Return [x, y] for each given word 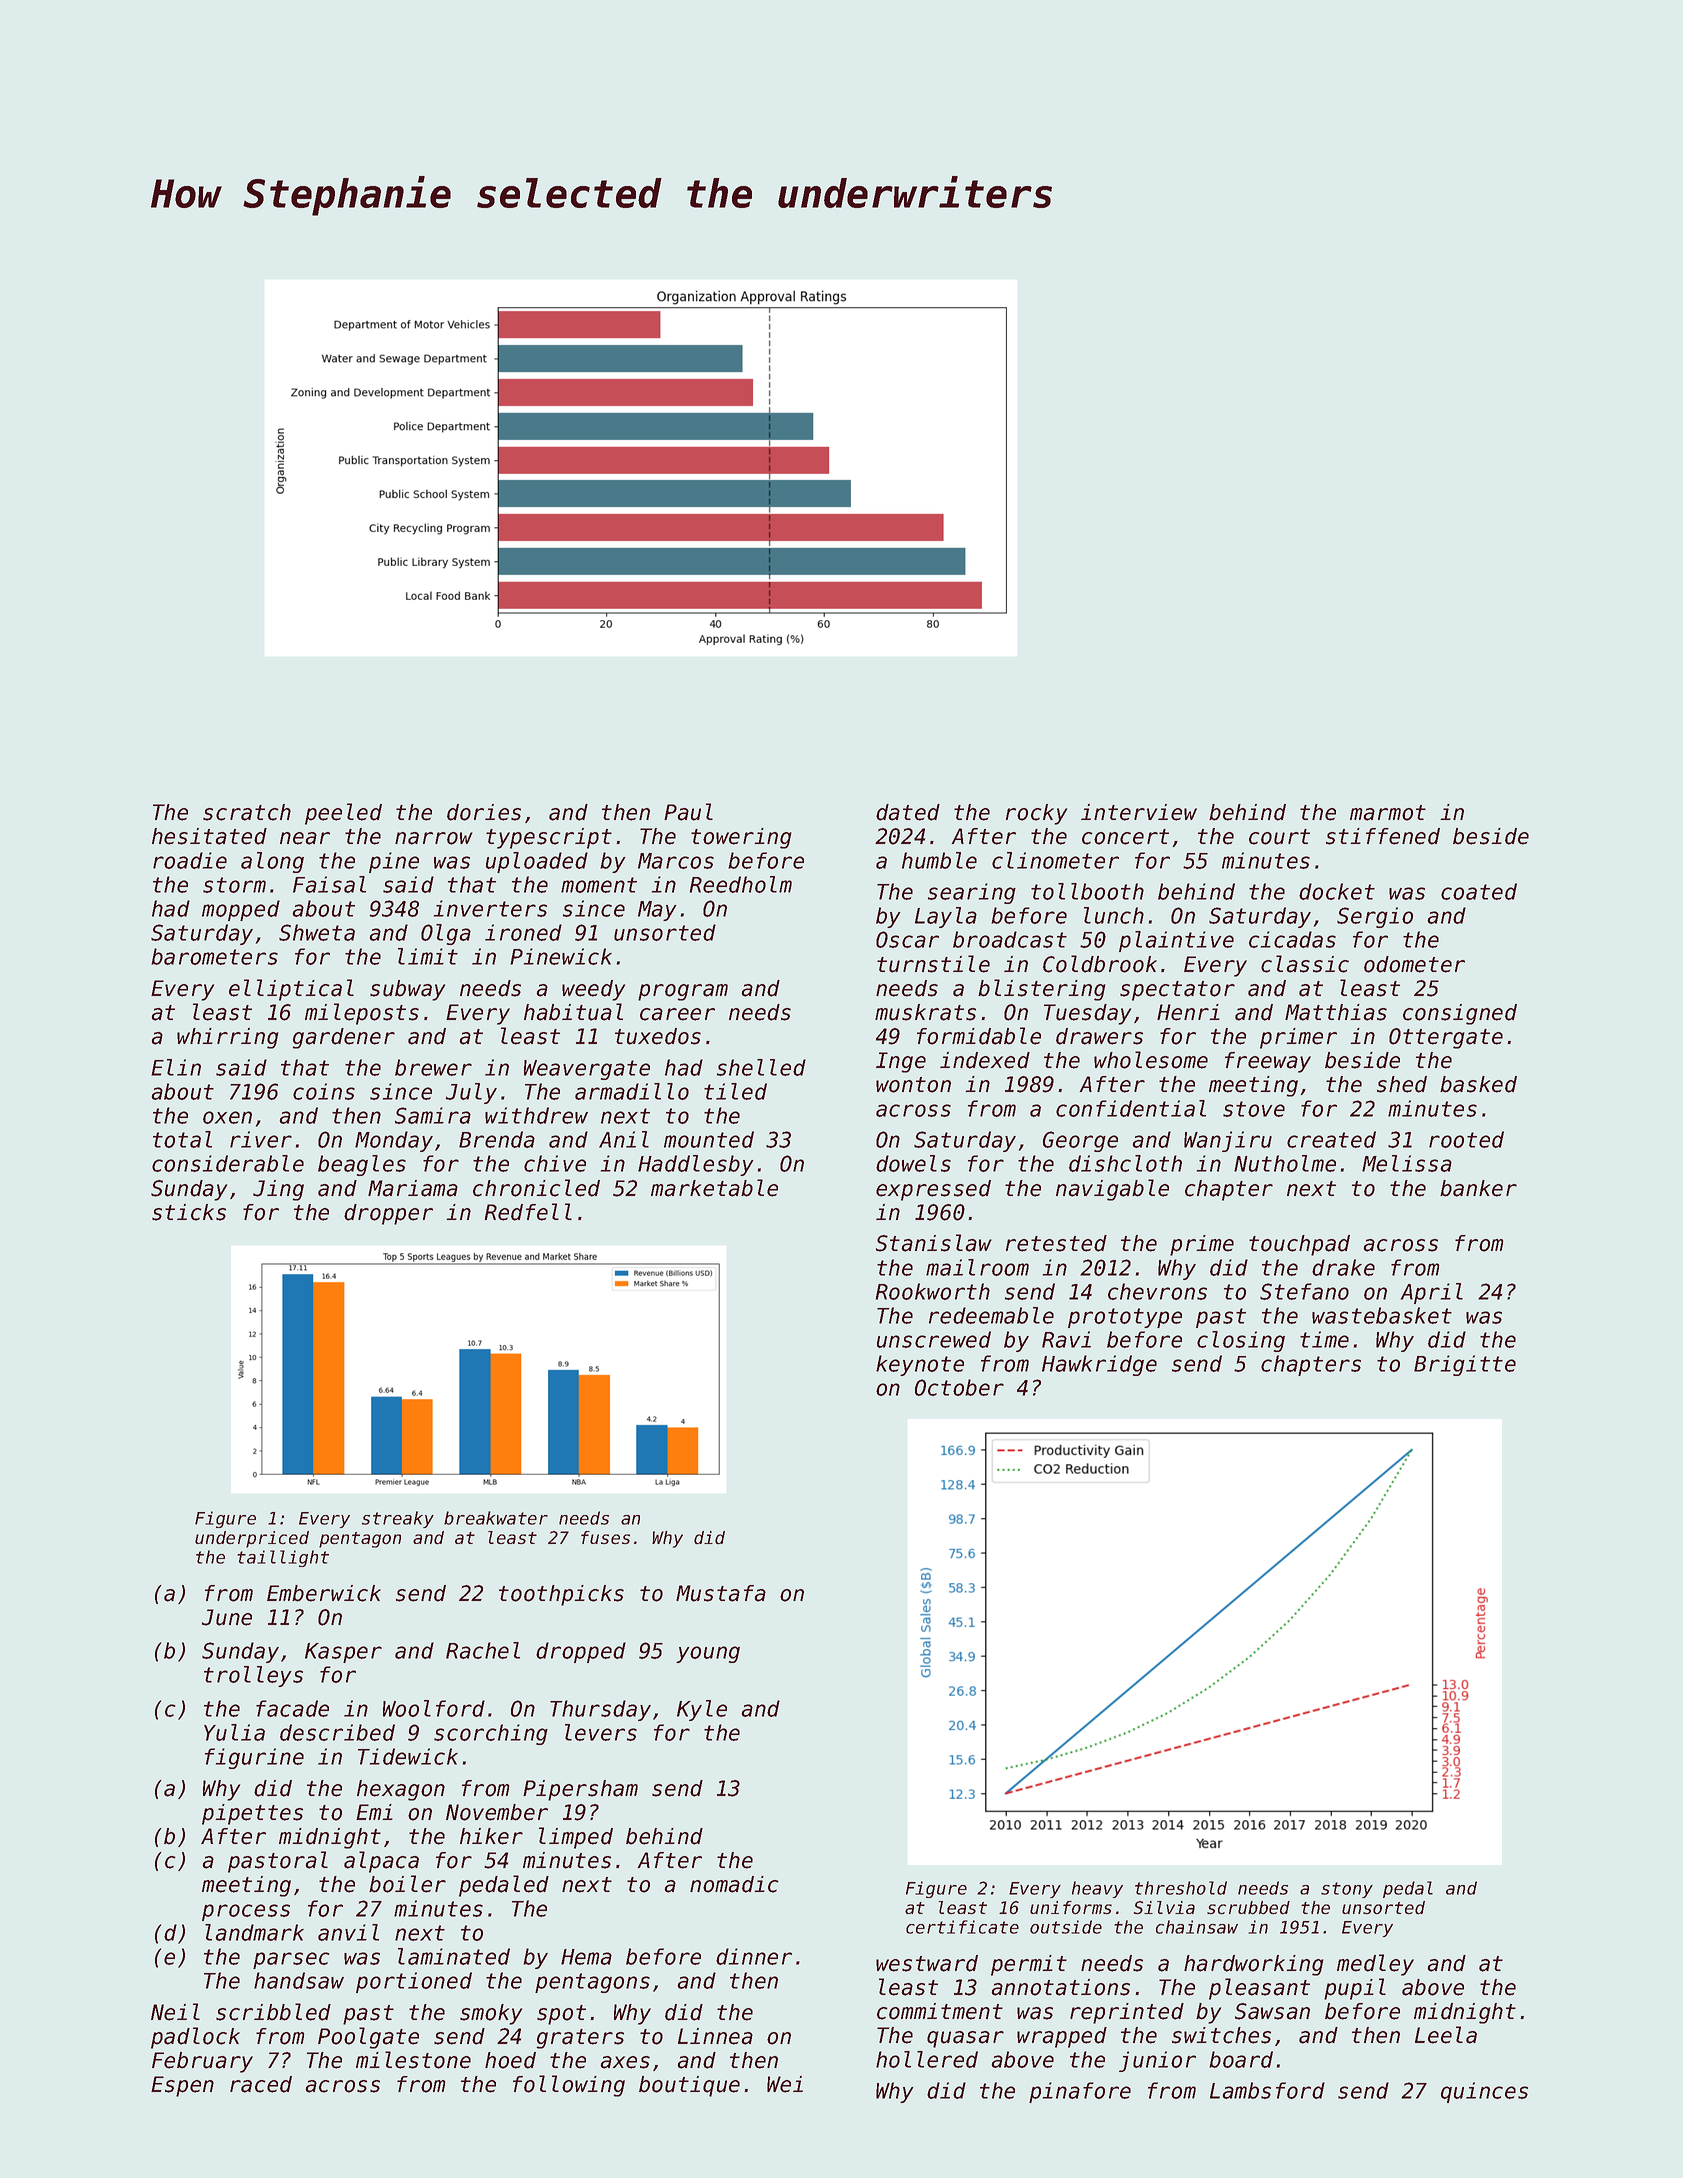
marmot [1388, 813]
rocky [1036, 814]
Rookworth [933, 1291]
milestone [413, 2060]
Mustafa [721, 1593]
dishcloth [1125, 1163]
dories [484, 812]
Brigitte [1465, 1365]
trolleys [253, 1676]
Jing [278, 1190]
